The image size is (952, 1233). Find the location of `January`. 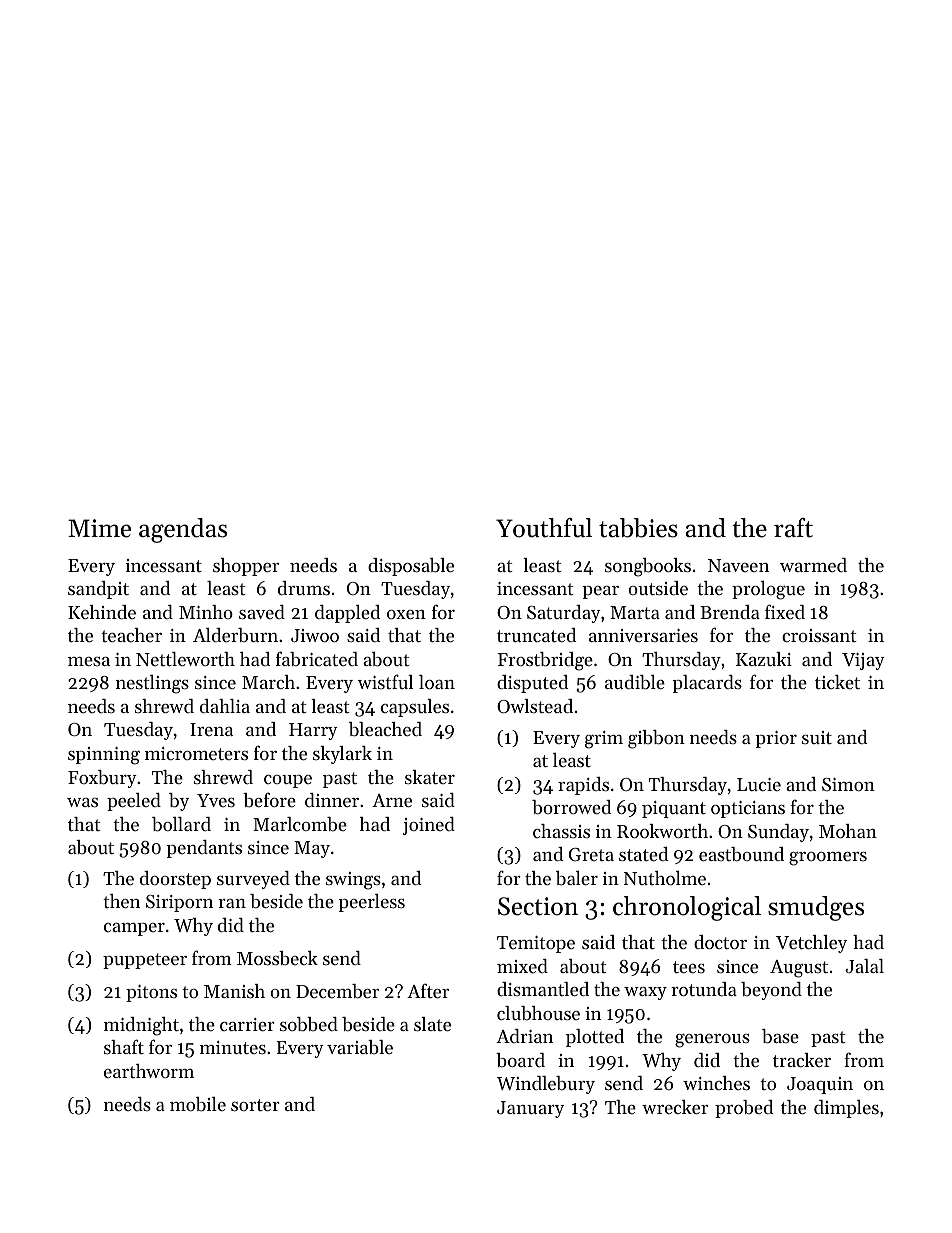

January is located at coordinates (530, 1109).
